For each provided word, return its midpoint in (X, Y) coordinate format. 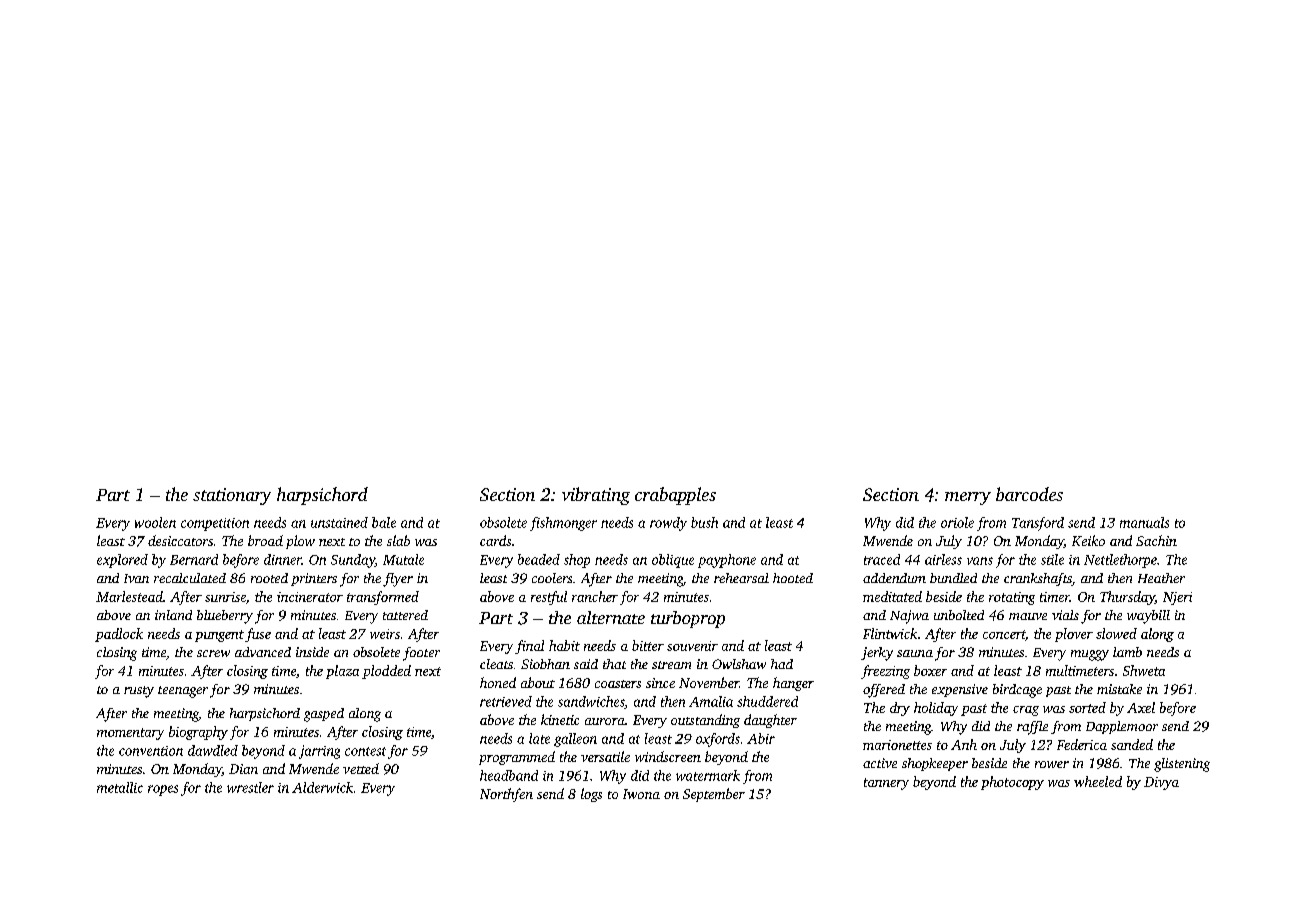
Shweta (1144, 670)
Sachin (1156, 540)
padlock (119, 635)
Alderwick (322, 787)
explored (122, 561)
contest (365, 751)
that (614, 664)
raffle (1032, 728)
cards (495, 540)
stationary (232, 496)
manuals (1144, 522)
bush (704, 522)
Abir (761, 738)
